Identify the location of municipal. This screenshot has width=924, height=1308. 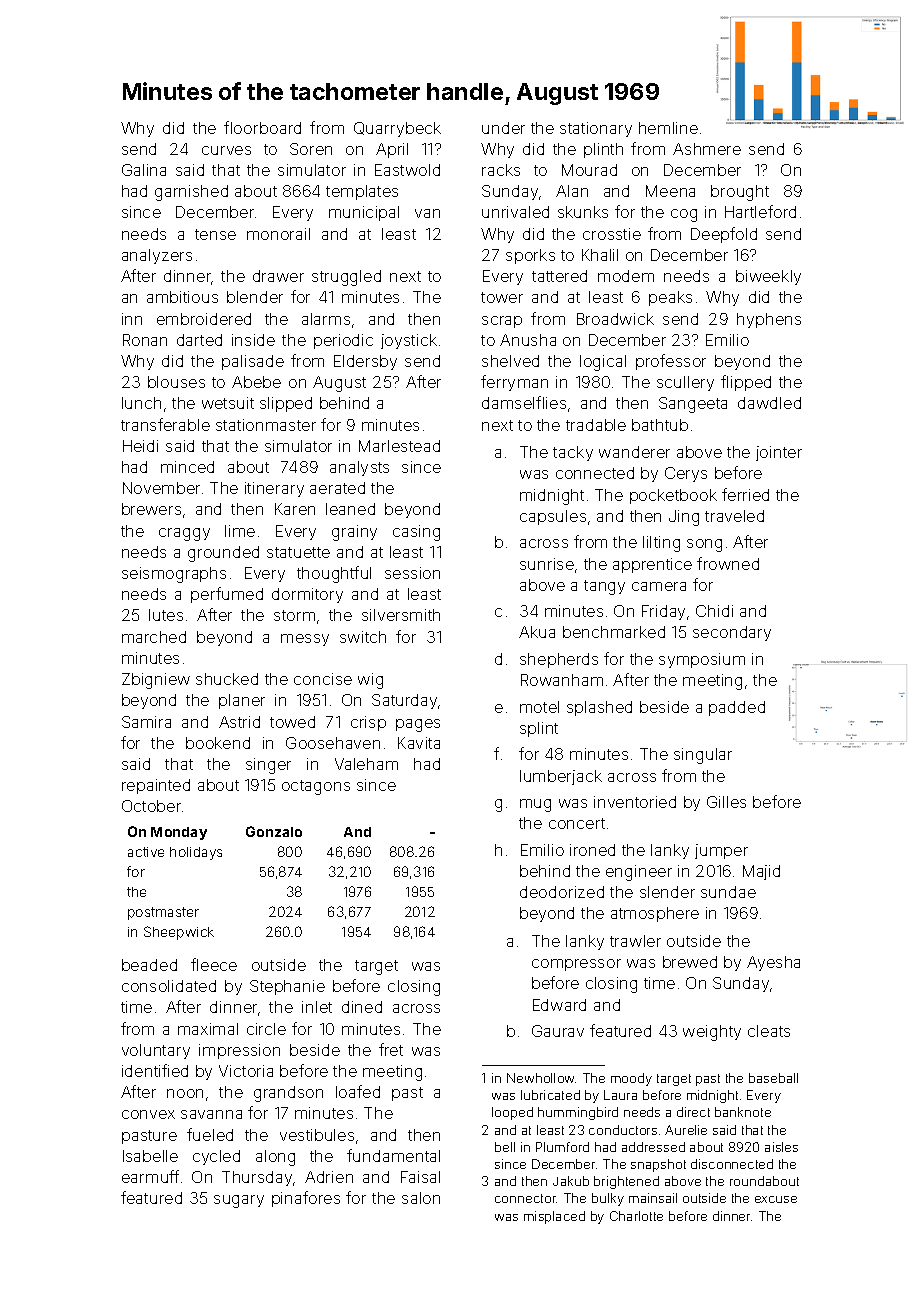
(364, 213).
